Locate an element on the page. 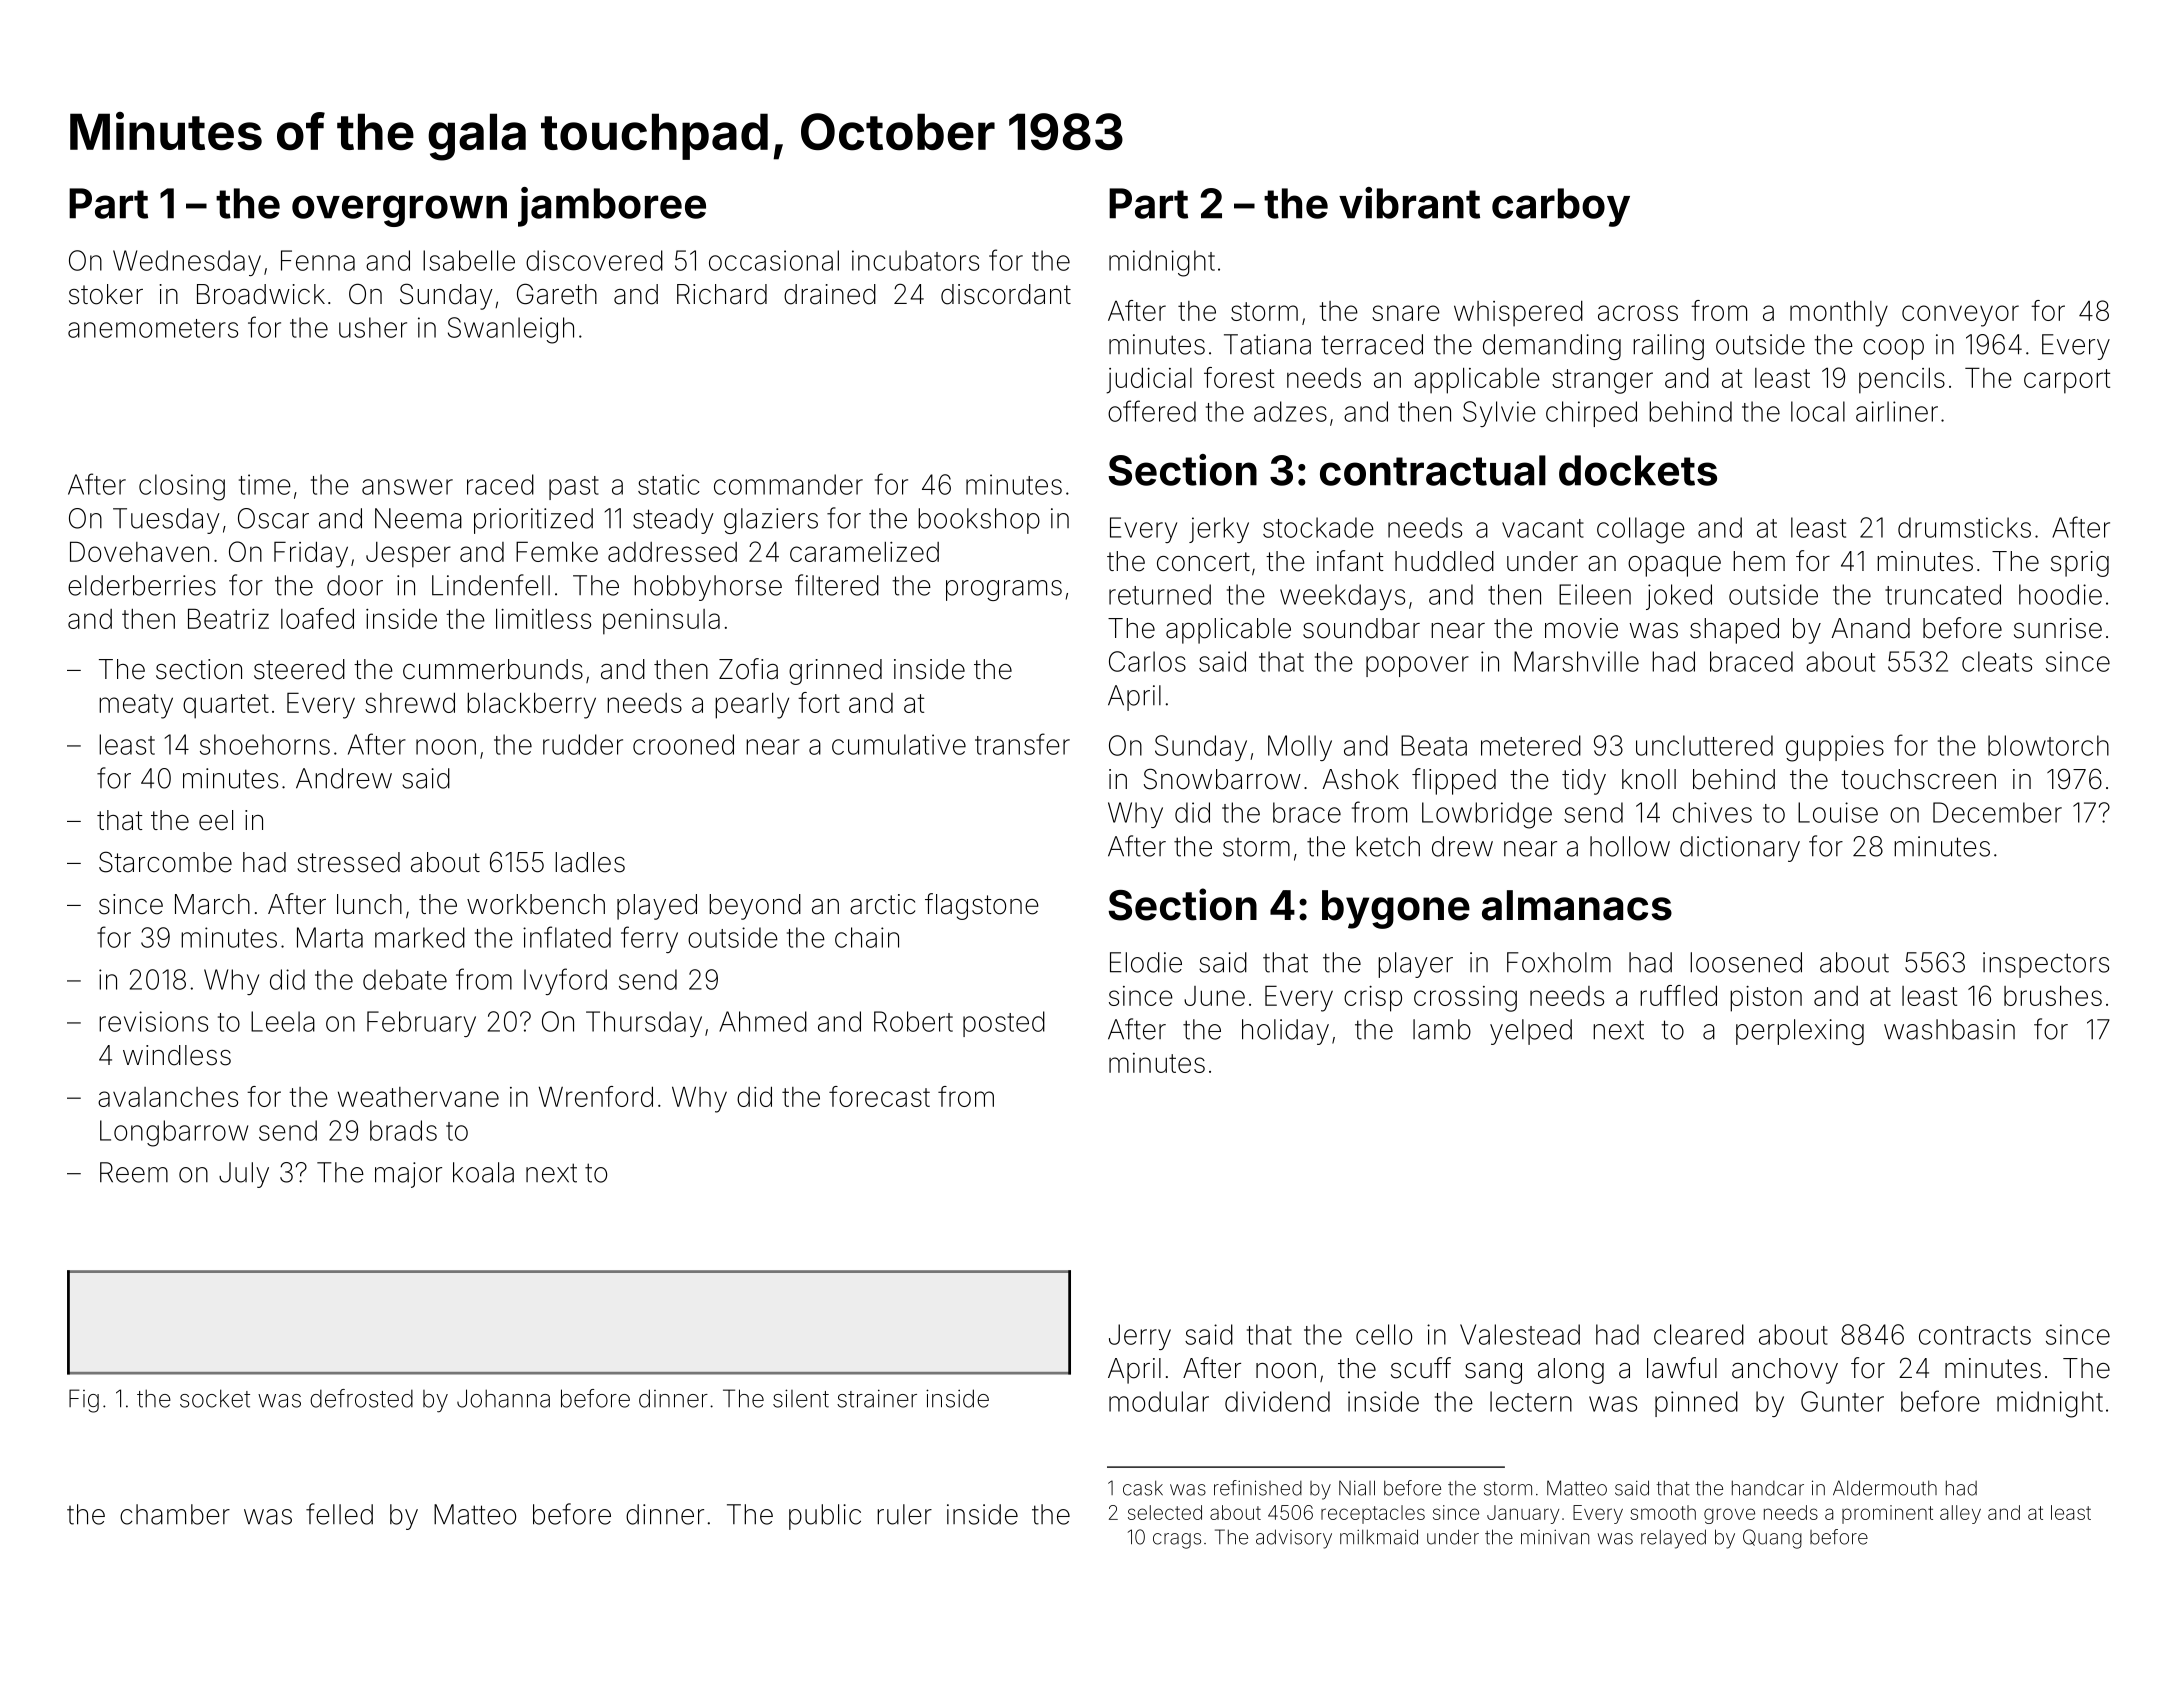 Image resolution: width=2178 pixels, height=1683 pixels. drumsticks is located at coordinates (1964, 527).
